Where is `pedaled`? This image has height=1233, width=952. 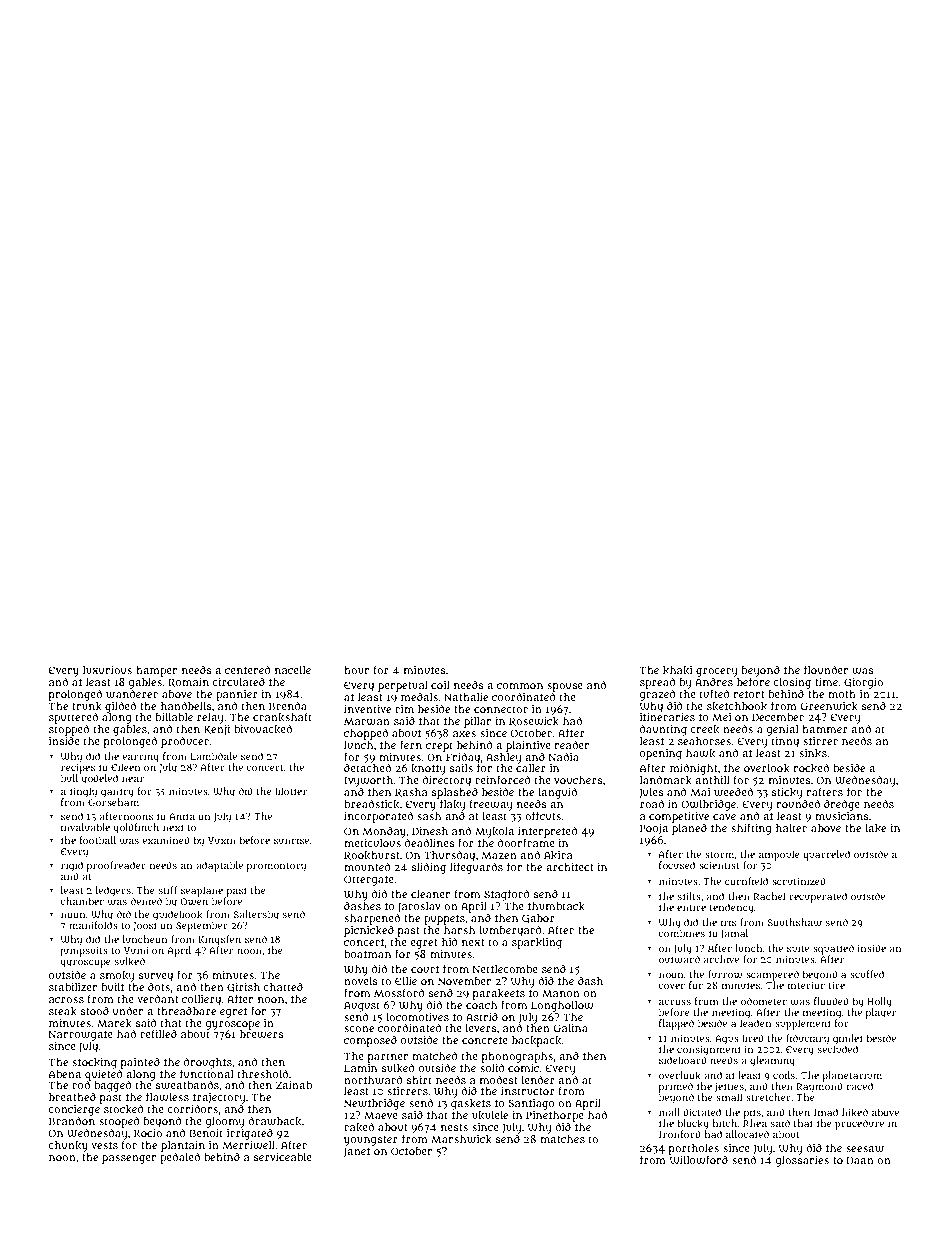
pedaled is located at coordinates (180, 1158).
